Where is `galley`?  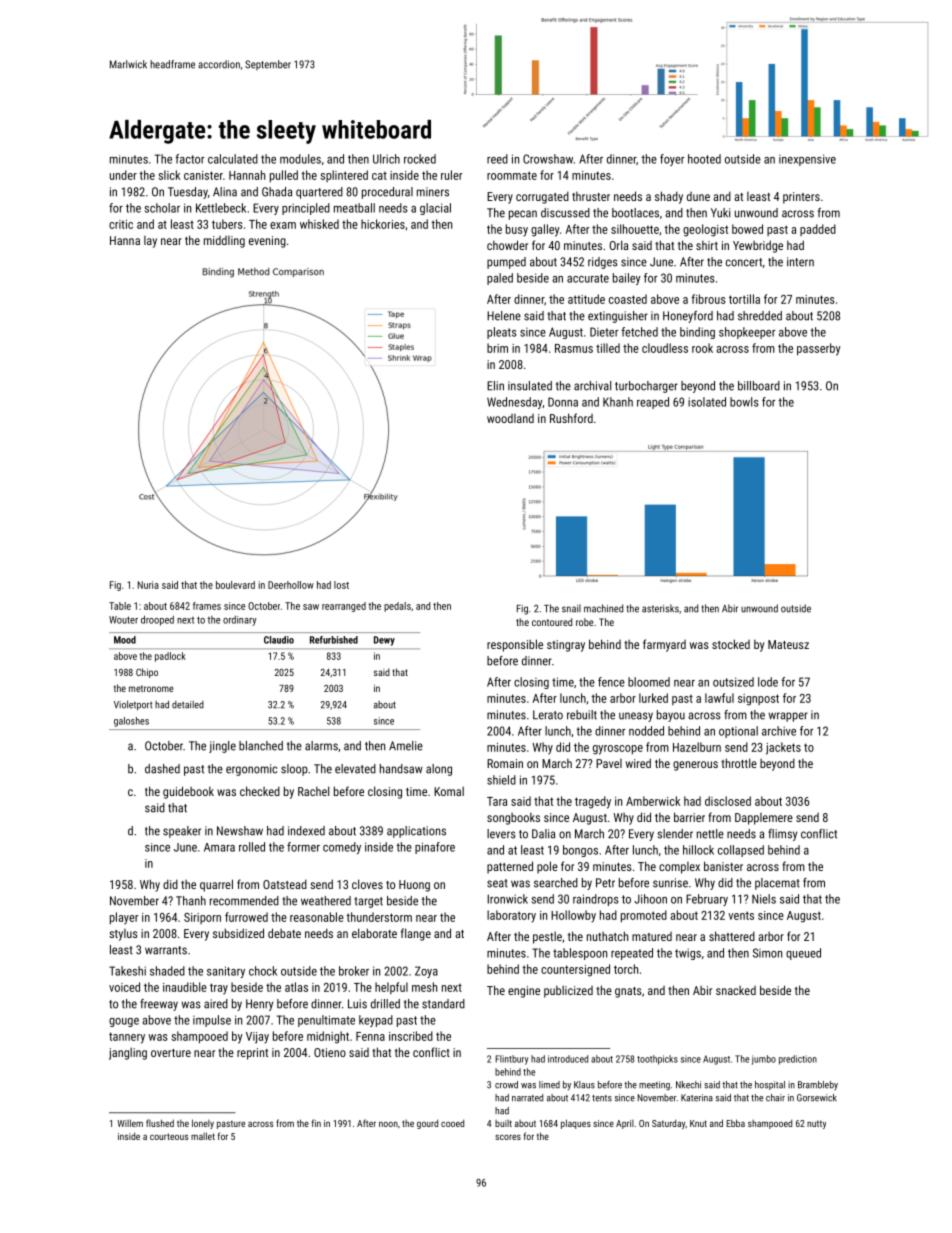
galley is located at coordinates (545, 230).
